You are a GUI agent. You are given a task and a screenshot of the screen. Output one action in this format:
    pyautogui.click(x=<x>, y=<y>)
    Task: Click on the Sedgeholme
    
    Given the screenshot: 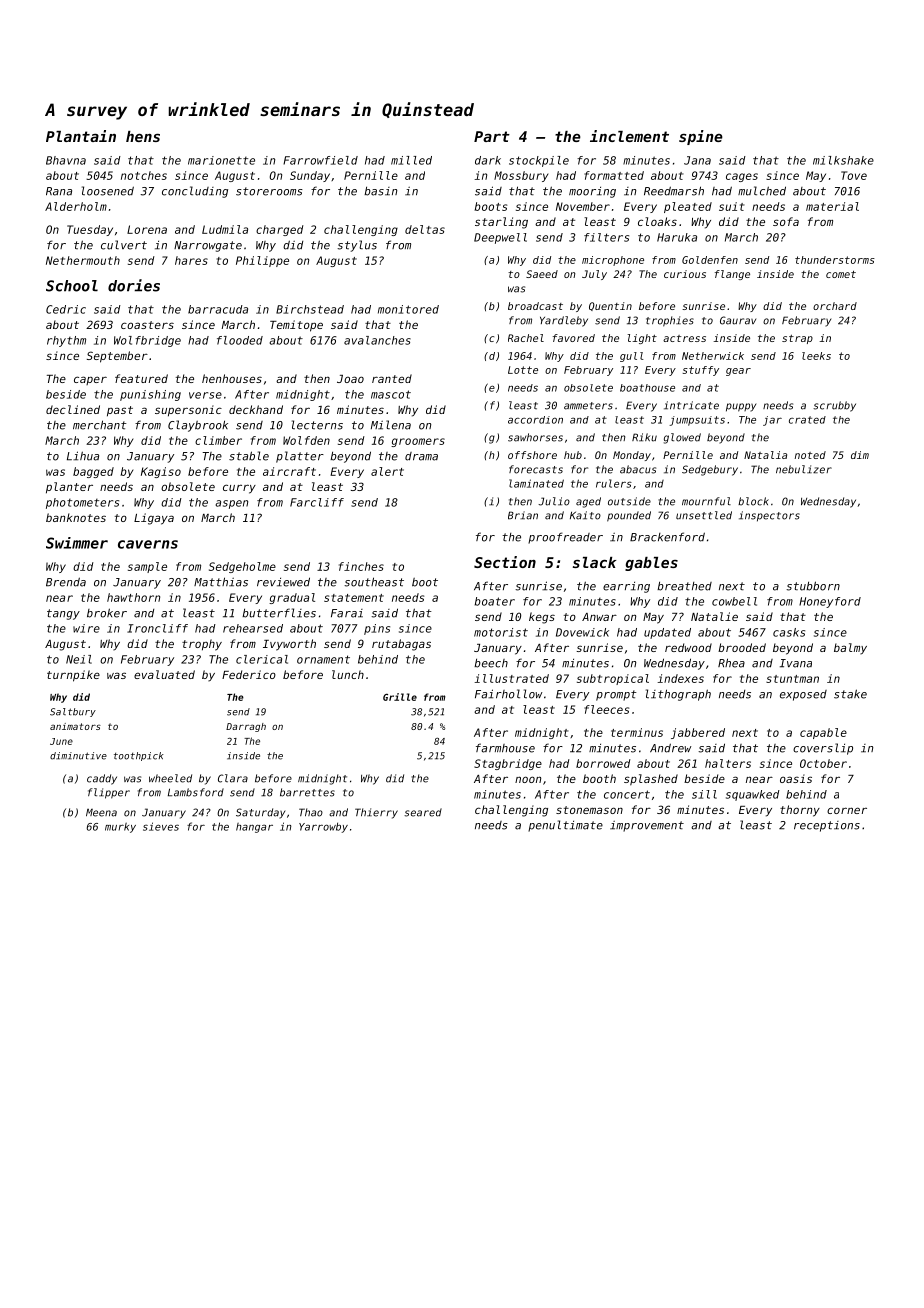 What is the action you would take?
    pyautogui.click(x=242, y=567)
